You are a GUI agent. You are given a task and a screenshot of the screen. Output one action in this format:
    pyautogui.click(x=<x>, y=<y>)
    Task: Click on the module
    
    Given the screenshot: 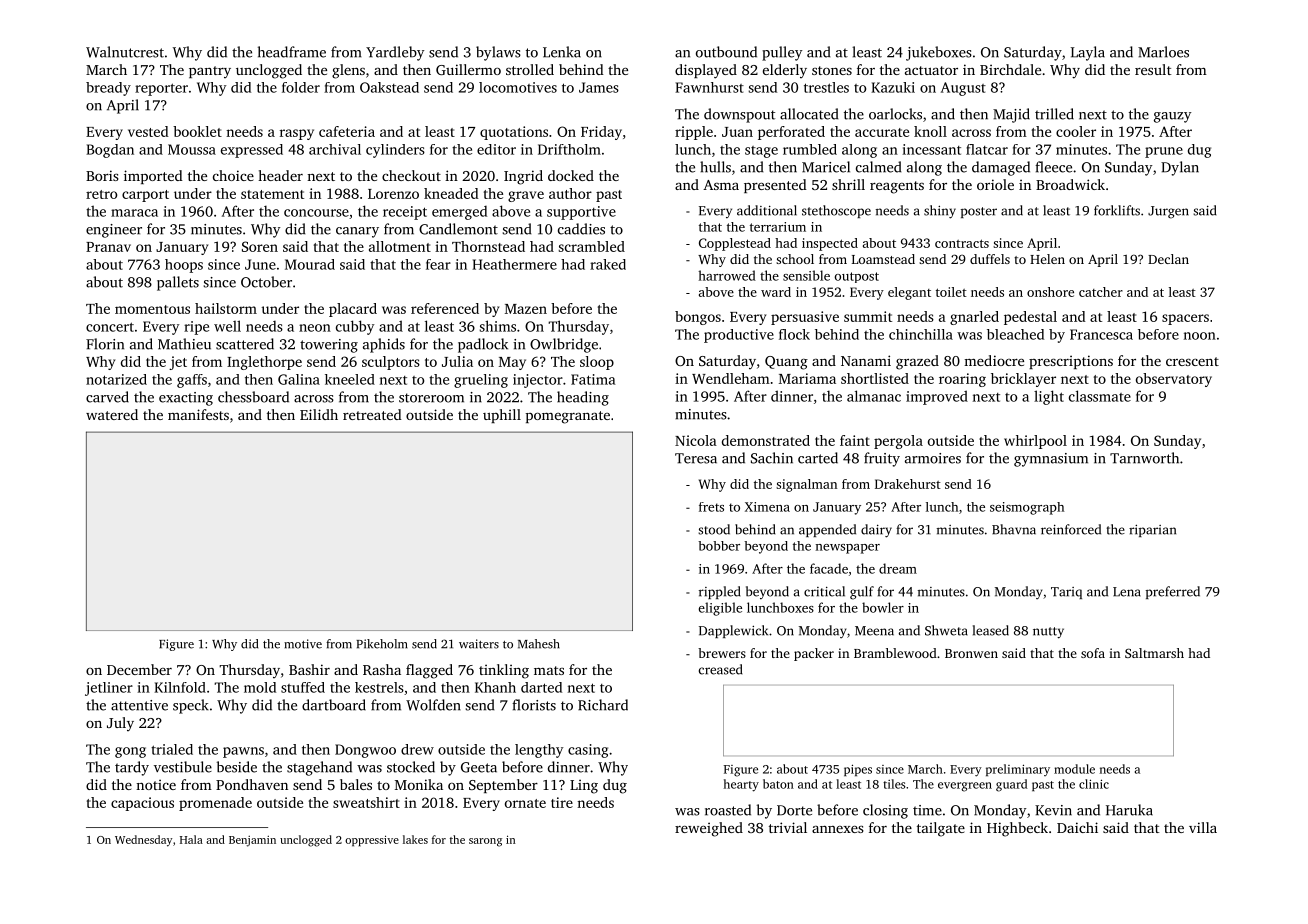 What is the action you would take?
    pyautogui.click(x=1074, y=769)
